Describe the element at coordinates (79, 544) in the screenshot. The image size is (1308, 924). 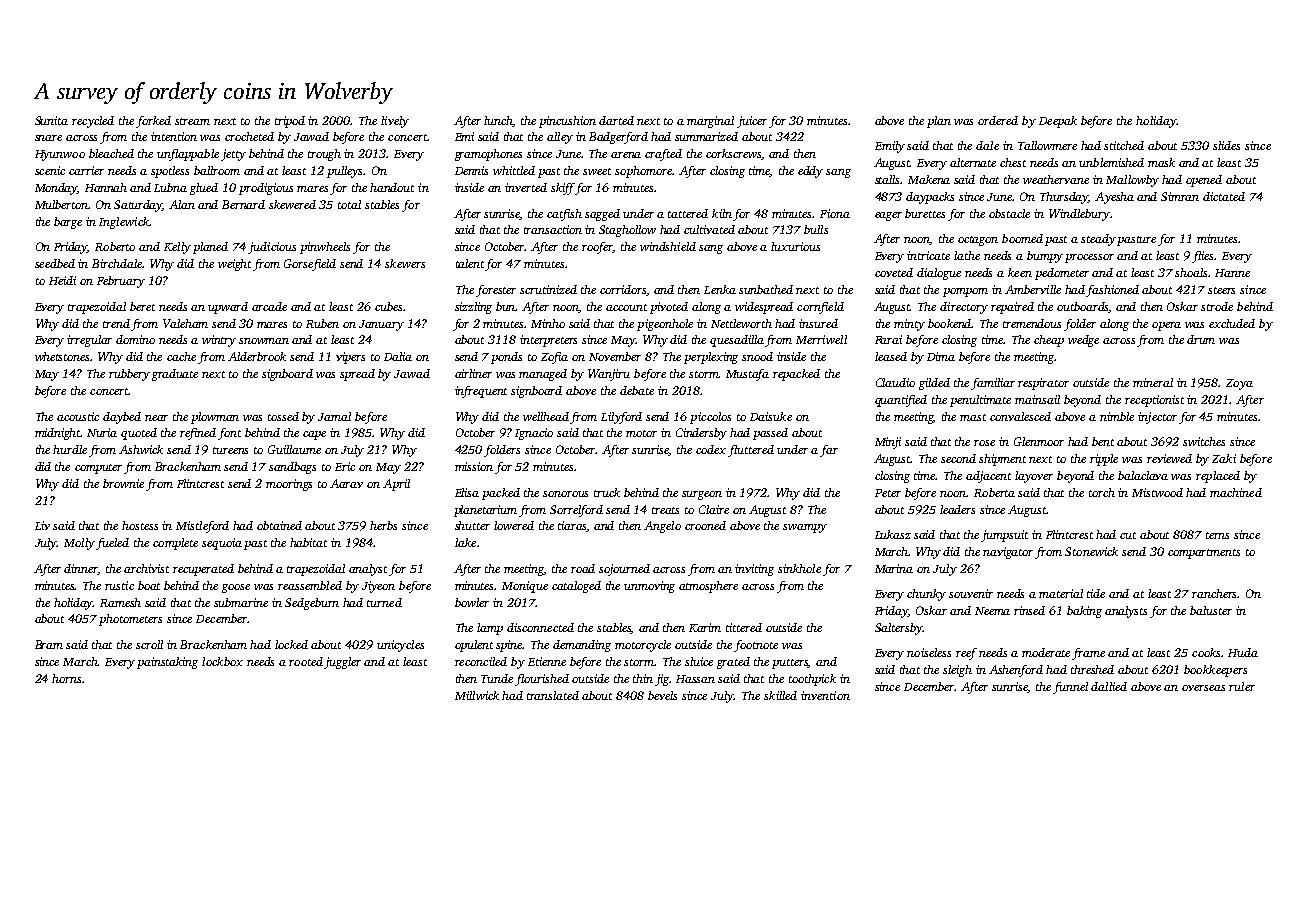
I see `Molly` at that location.
